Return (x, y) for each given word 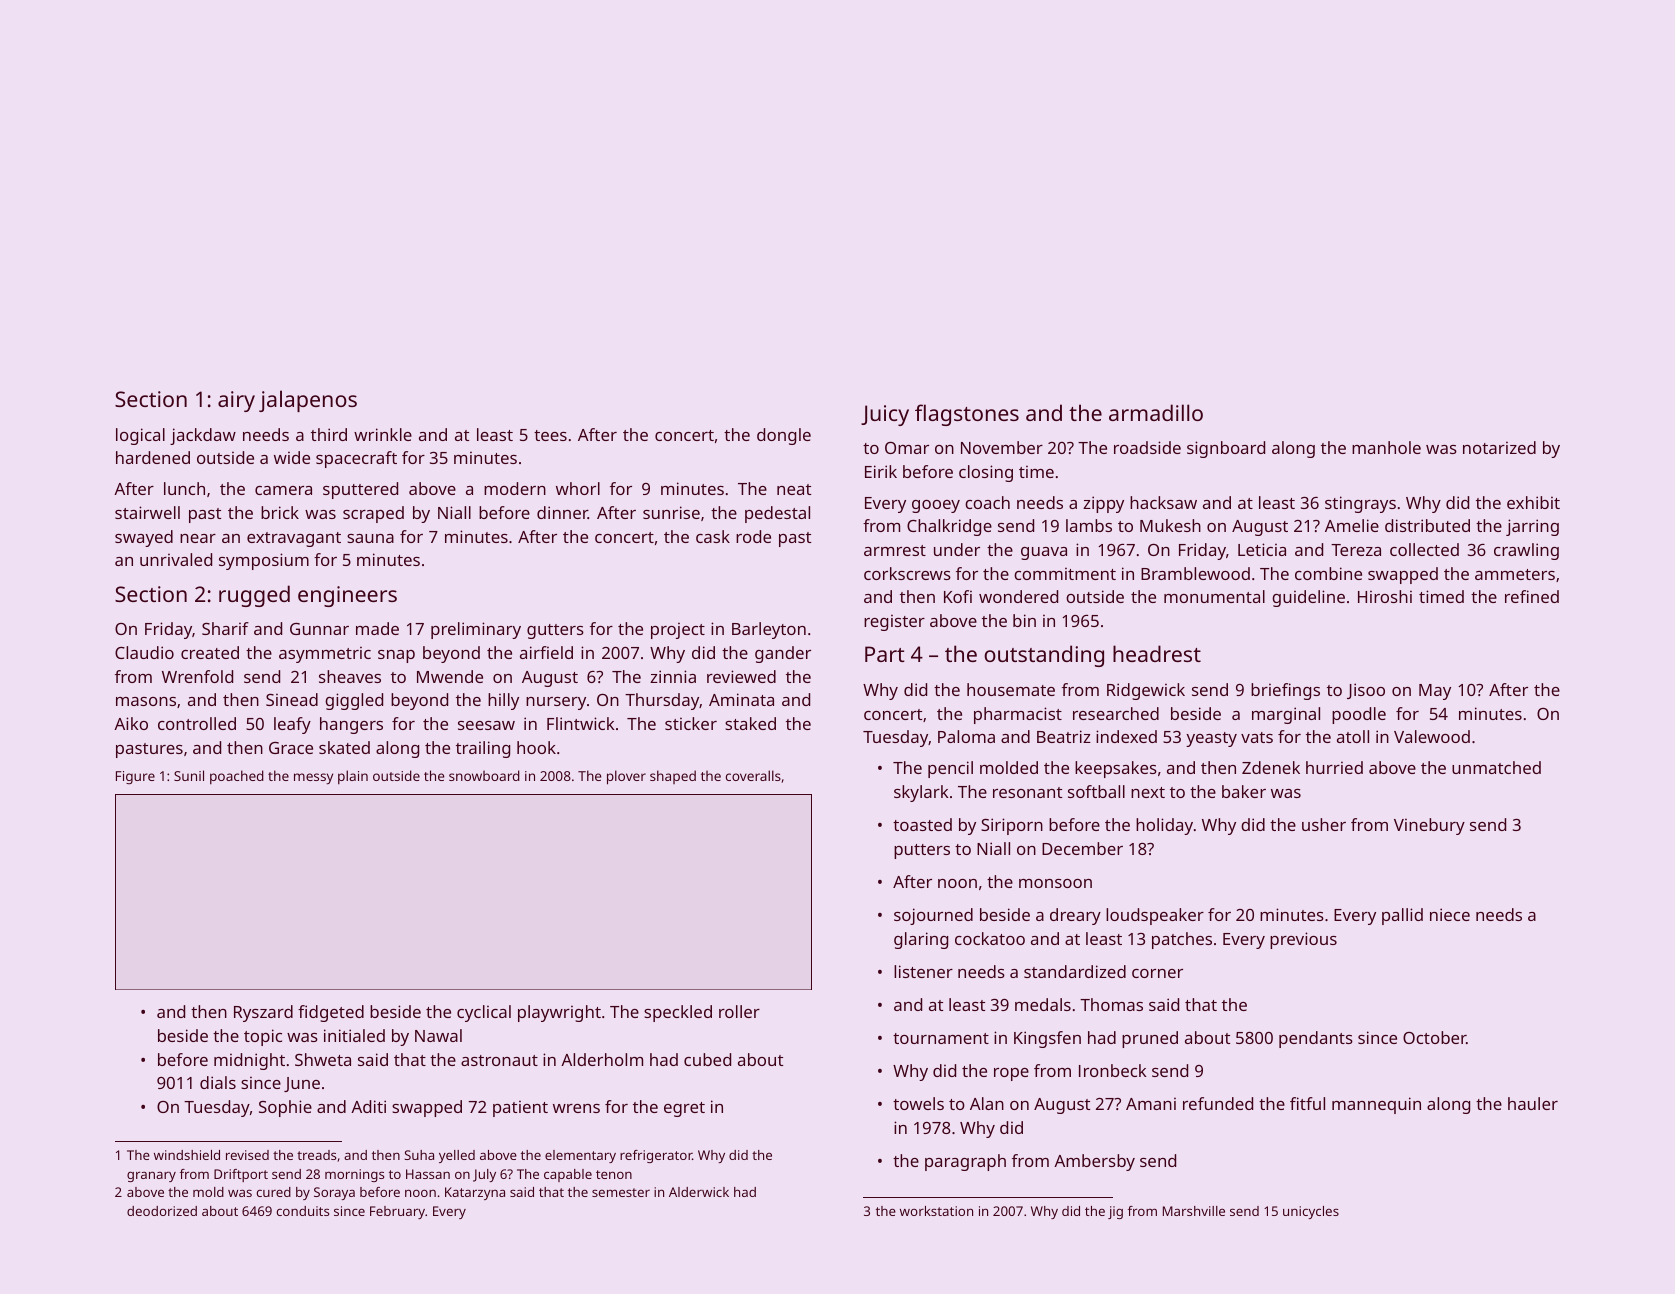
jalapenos (308, 401)
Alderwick (699, 1192)
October (1434, 1037)
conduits (303, 1211)
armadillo (1156, 412)
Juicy (885, 415)
